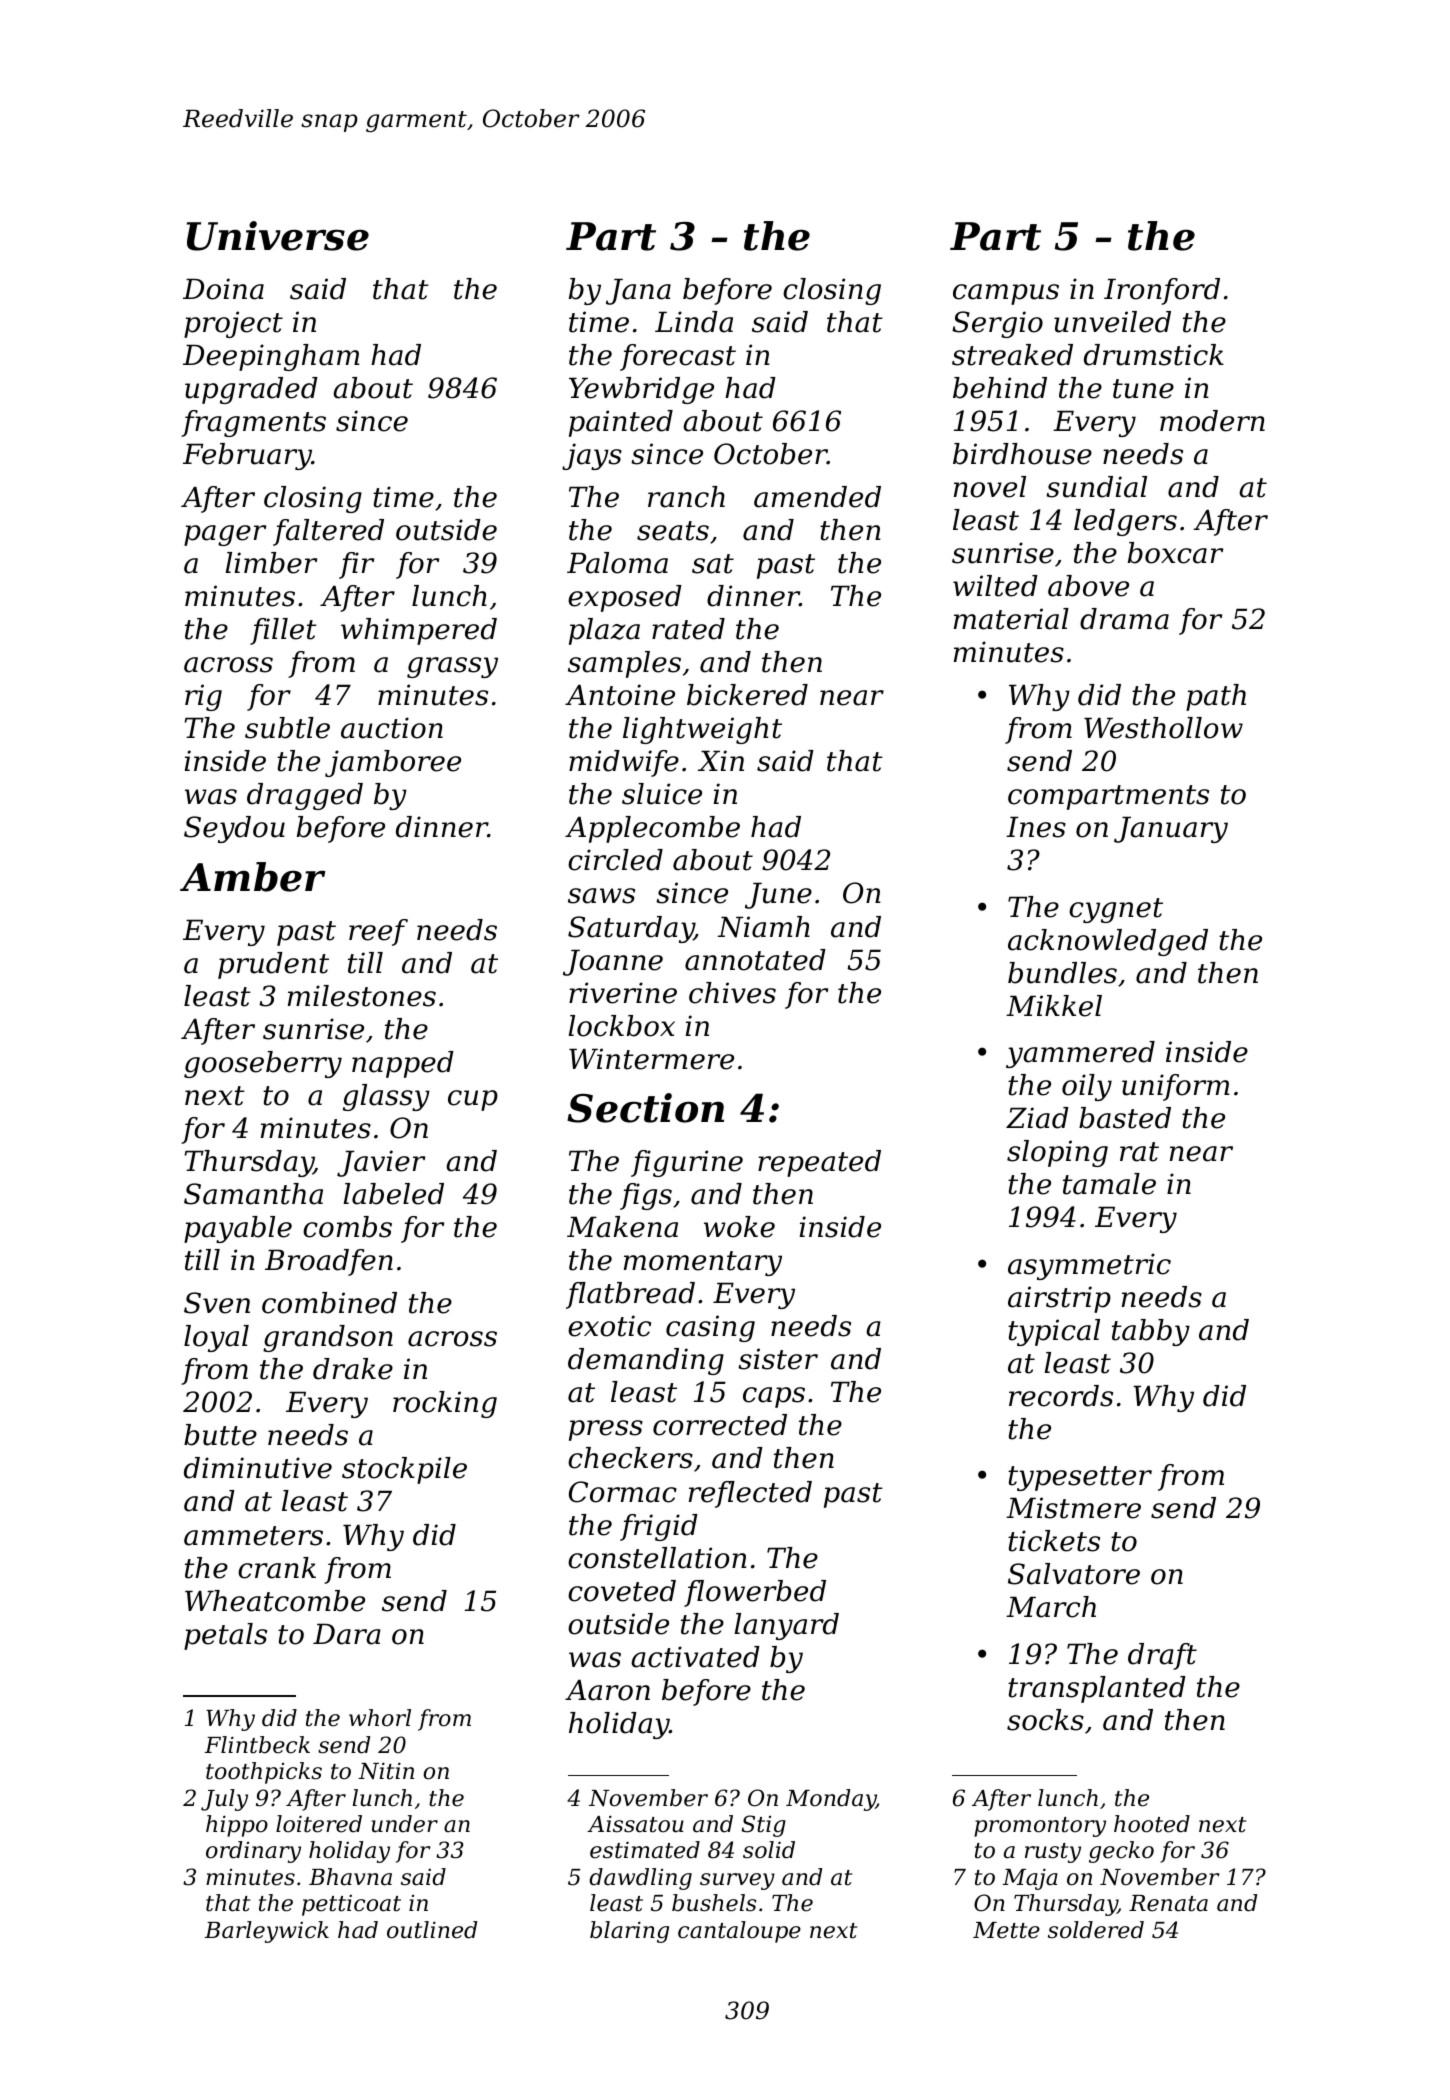  I want to click on forecast, so click(678, 357).
